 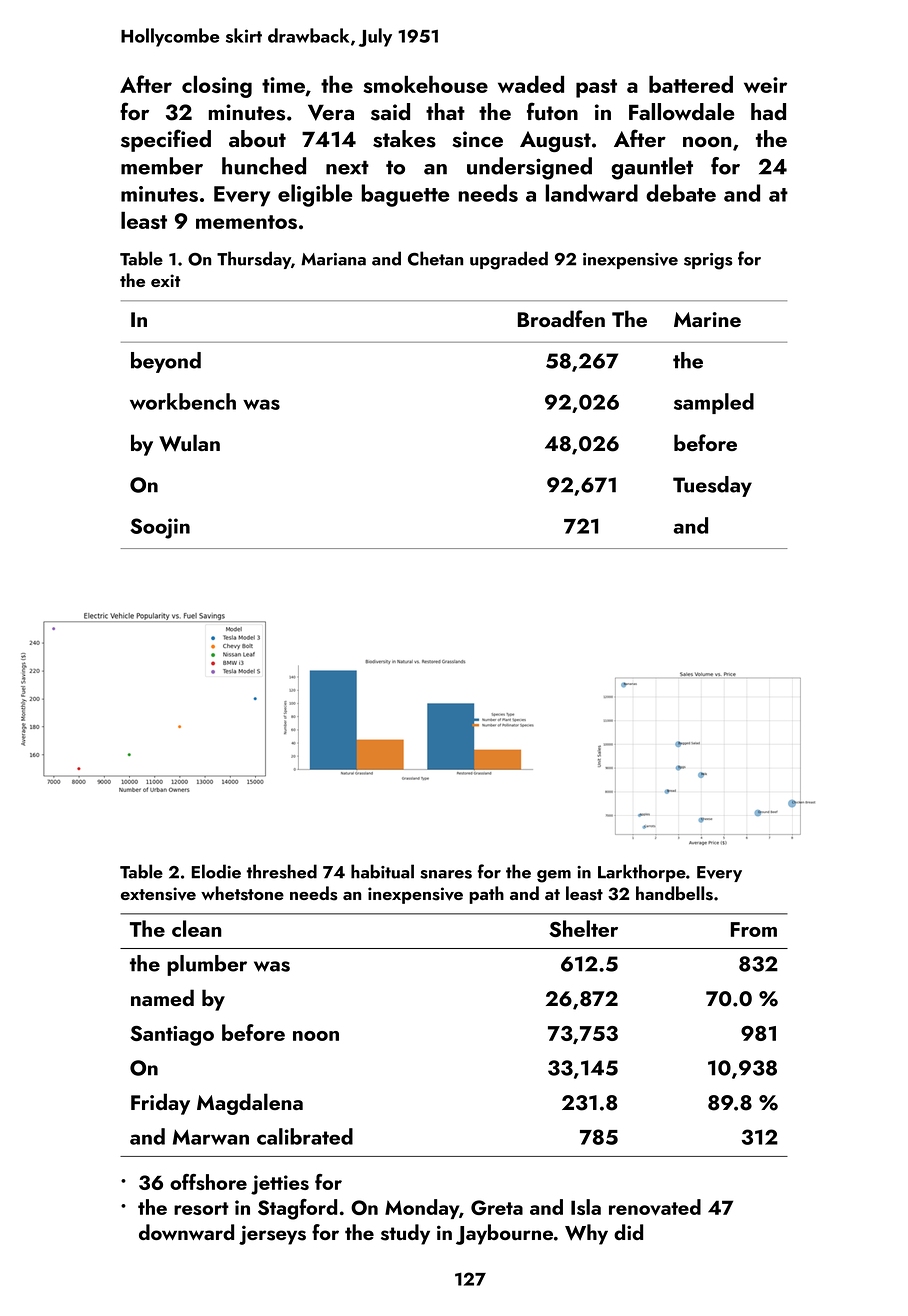 What do you see at coordinates (714, 403) in the screenshot?
I see `sampled` at bounding box center [714, 403].
